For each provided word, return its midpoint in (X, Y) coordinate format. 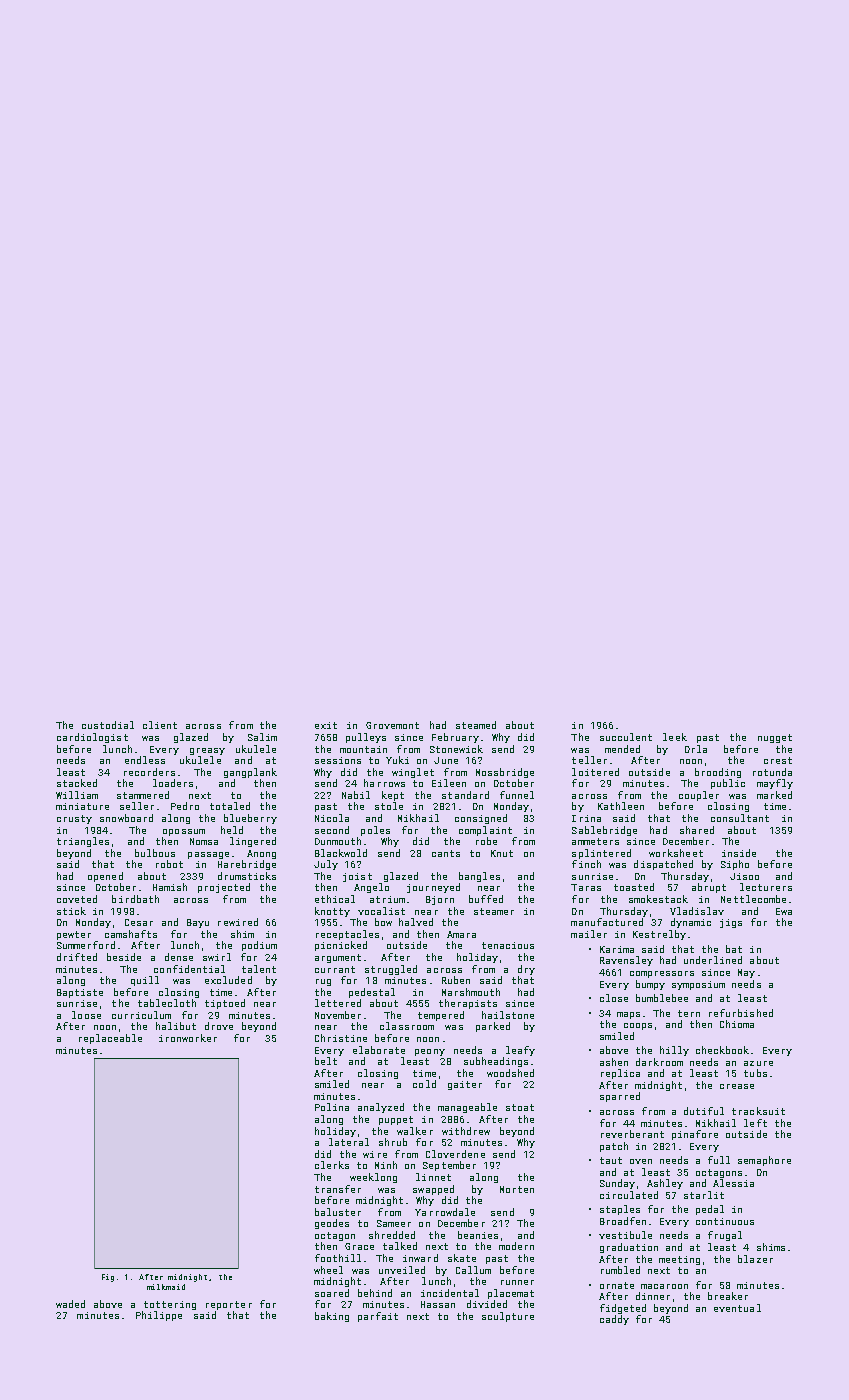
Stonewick (456, 749)
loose (86, 1015)
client (160, 725)
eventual (737, 1308)
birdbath (135, 899)
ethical (335, 899)
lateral (349, 1142)
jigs (731, 923)
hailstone (508, 1015)
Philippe (159, 1316)
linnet (433, 1177)
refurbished (741, 1013)
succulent (626, 737)
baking (332, 1317)
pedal (710, 1210)
